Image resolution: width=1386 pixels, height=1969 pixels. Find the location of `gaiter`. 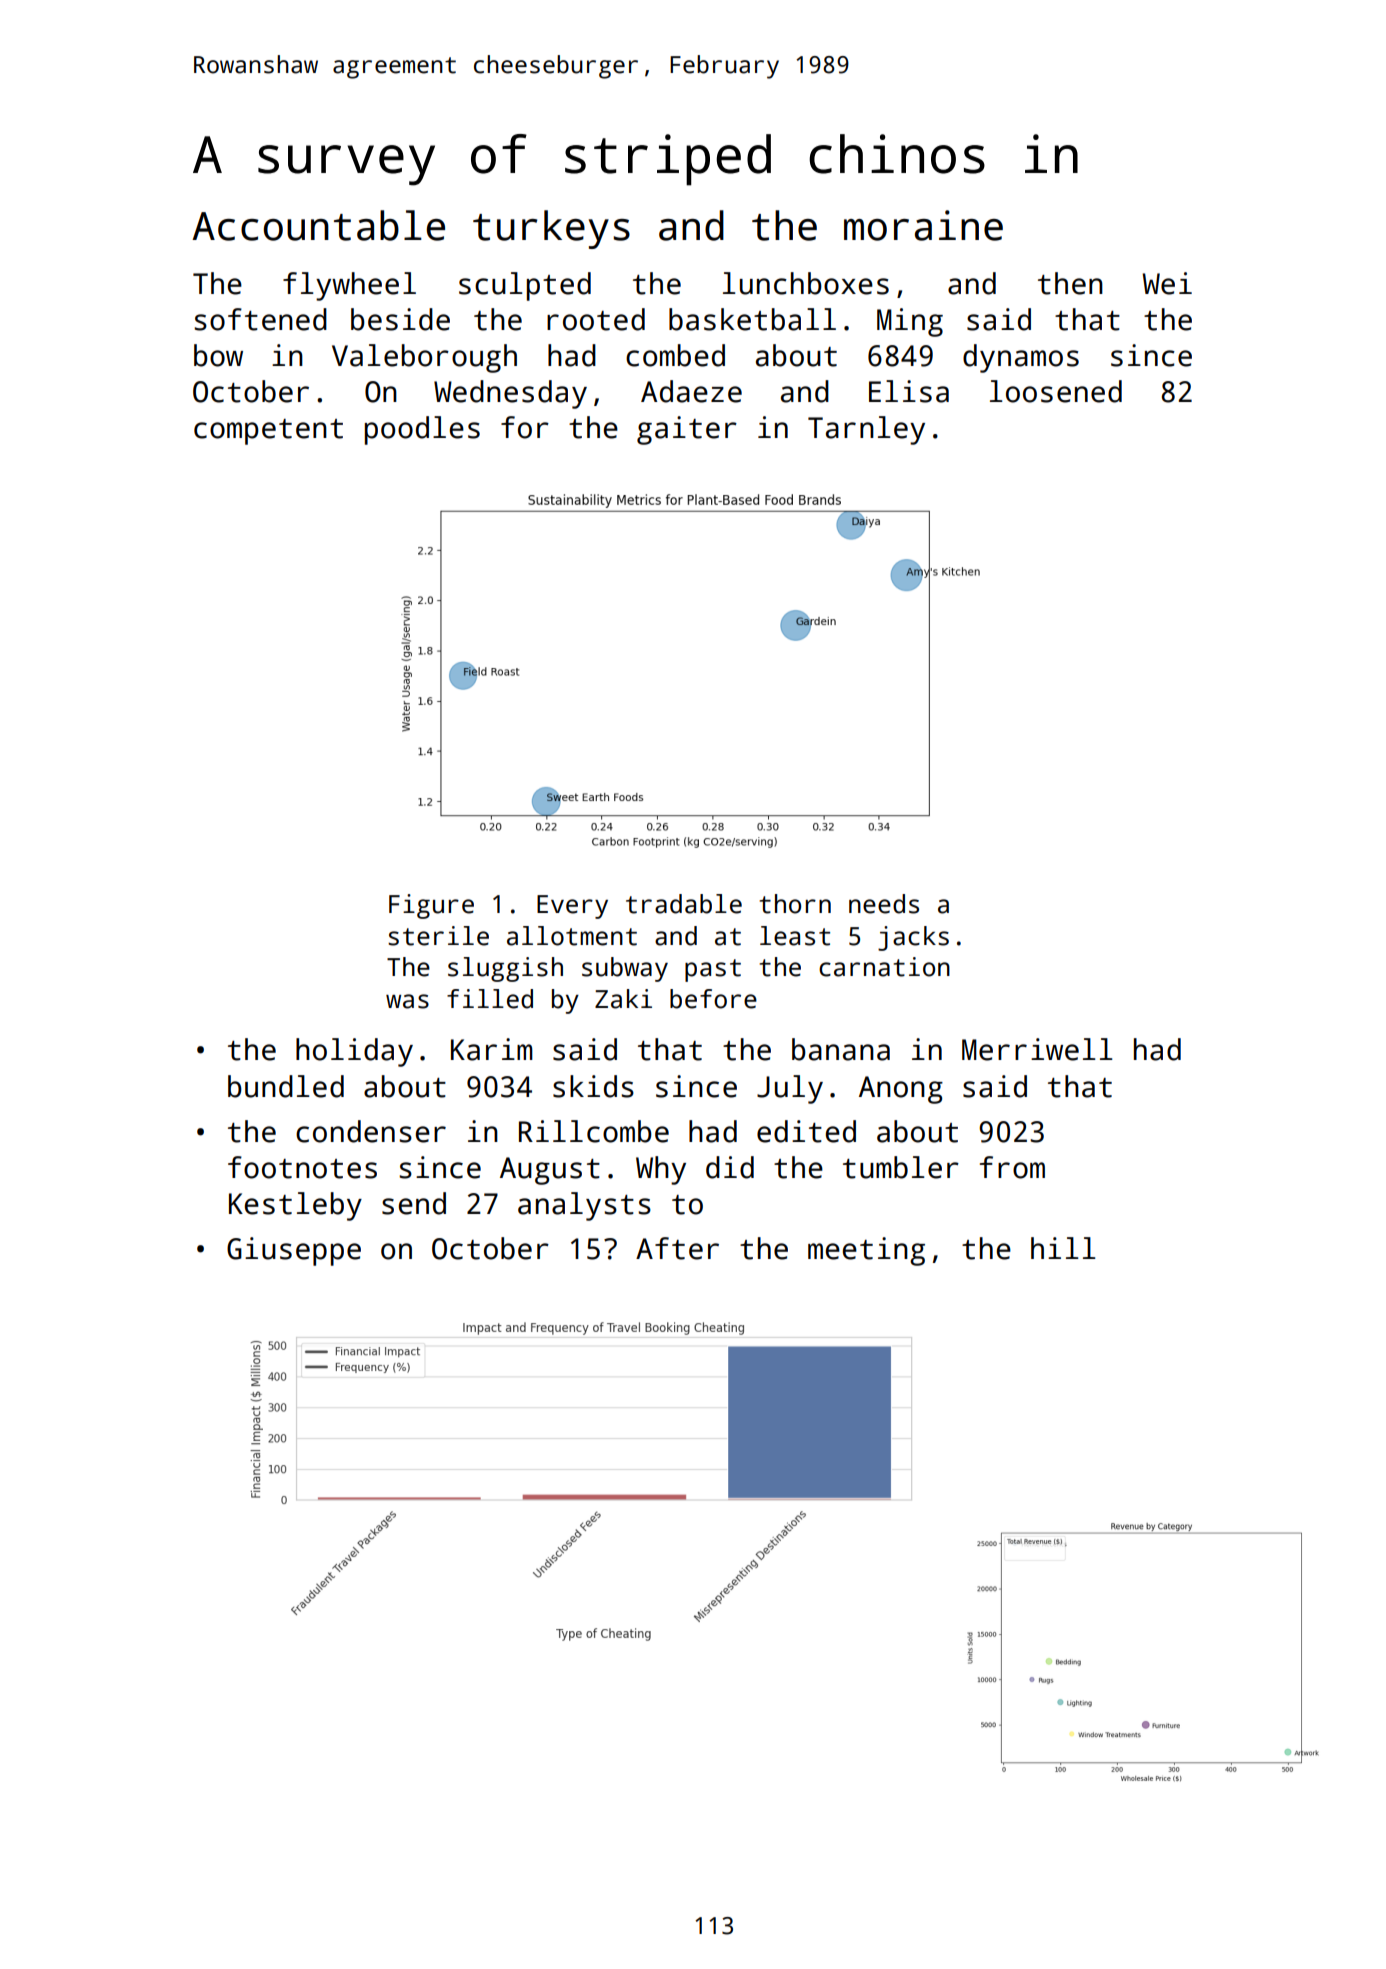

gaiter is located at coordinates (687, 430).
